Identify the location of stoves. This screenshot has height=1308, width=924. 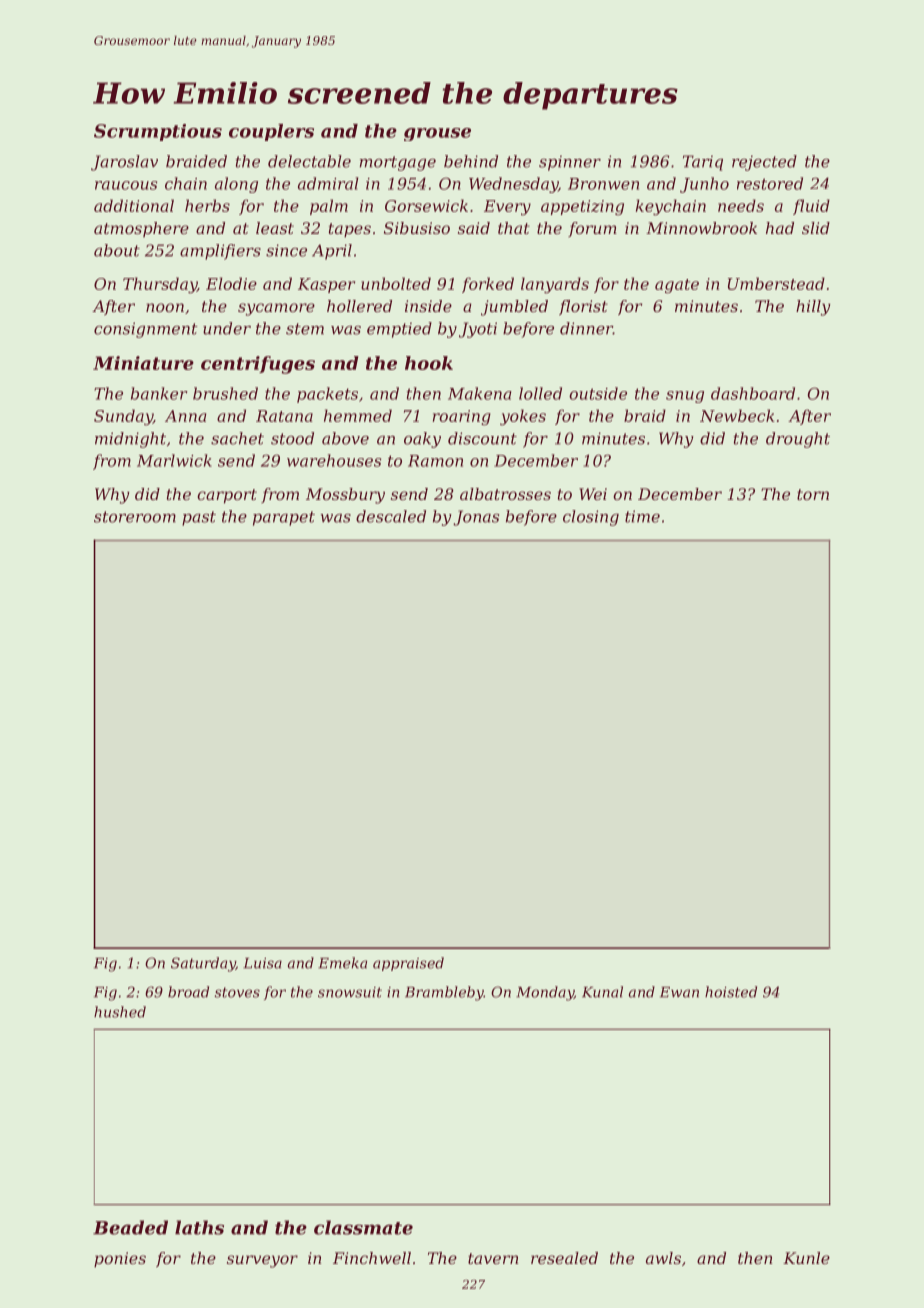
(237, 992).
